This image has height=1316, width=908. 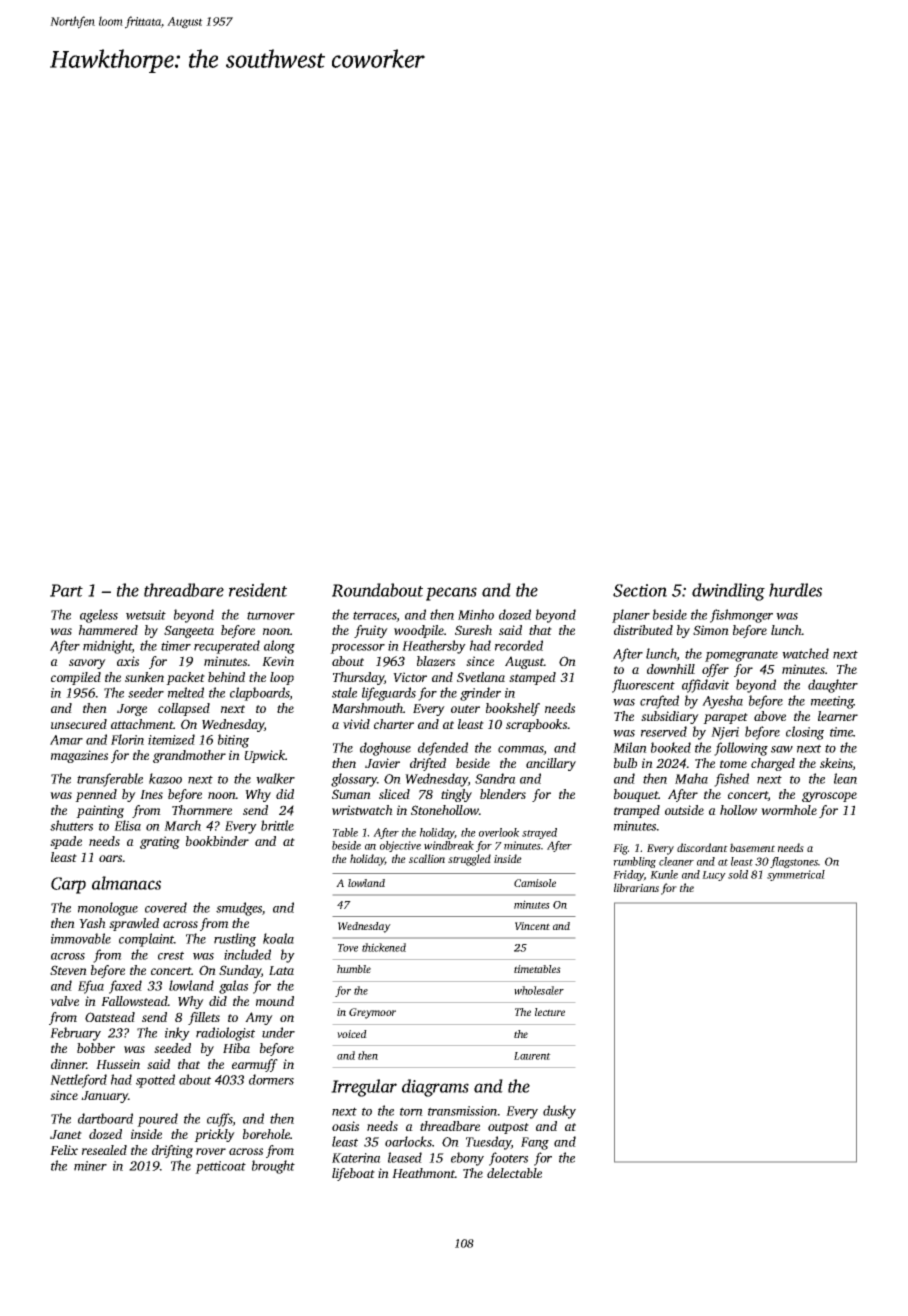 I want to click on Vincent, so click(x=532, y=926).
